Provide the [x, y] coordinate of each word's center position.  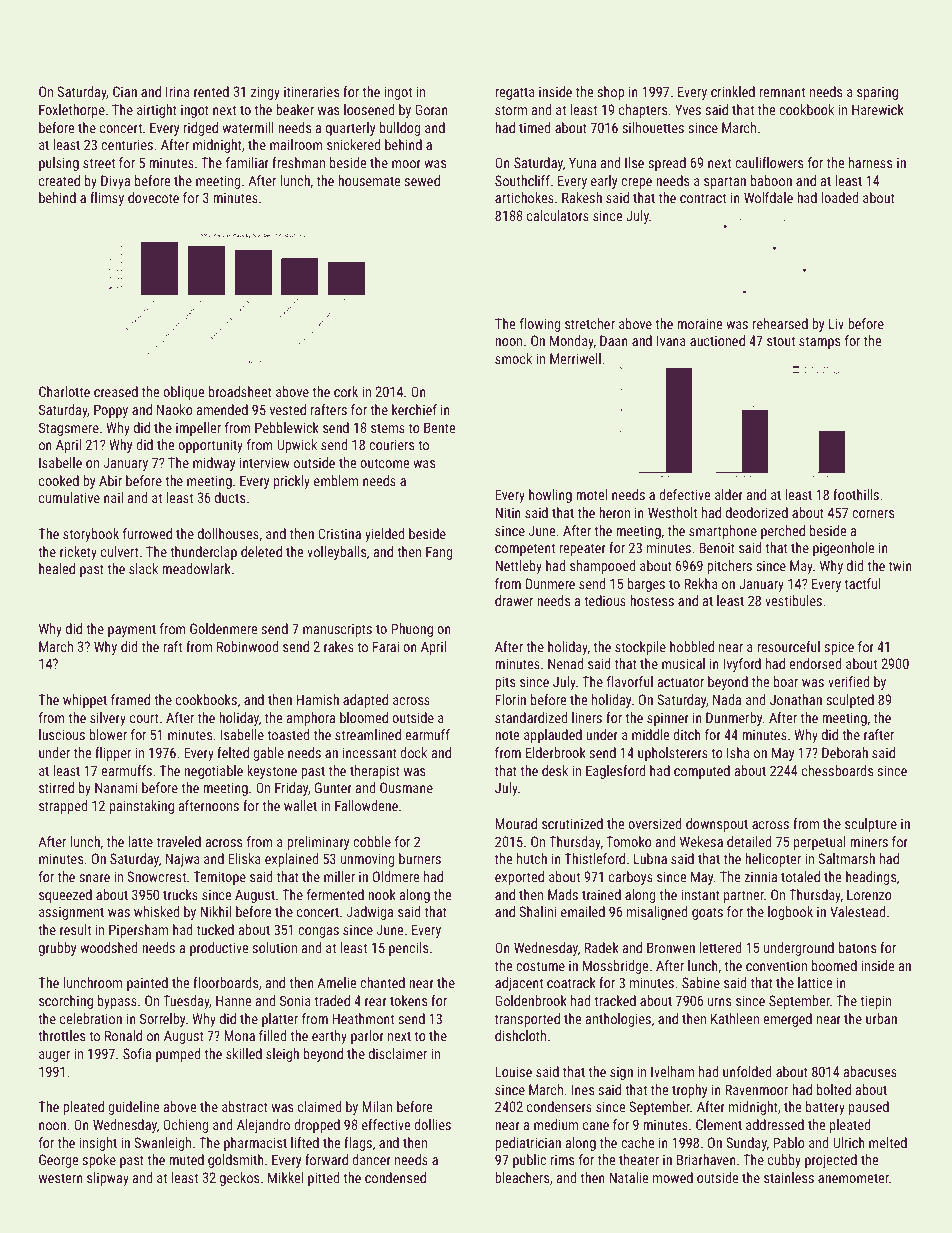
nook [382, 894]
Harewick [878, 109]
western [61, 1178]
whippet [85, 701]
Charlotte [64, 391]
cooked [59, 480]
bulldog [400, 129]
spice [839, 648]
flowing [540, 325]
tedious [605, 600]
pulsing [59, 164]
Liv [836, 323]
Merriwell [575, 358]
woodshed [108, 947]
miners [869, 841]
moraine [699, 323]
